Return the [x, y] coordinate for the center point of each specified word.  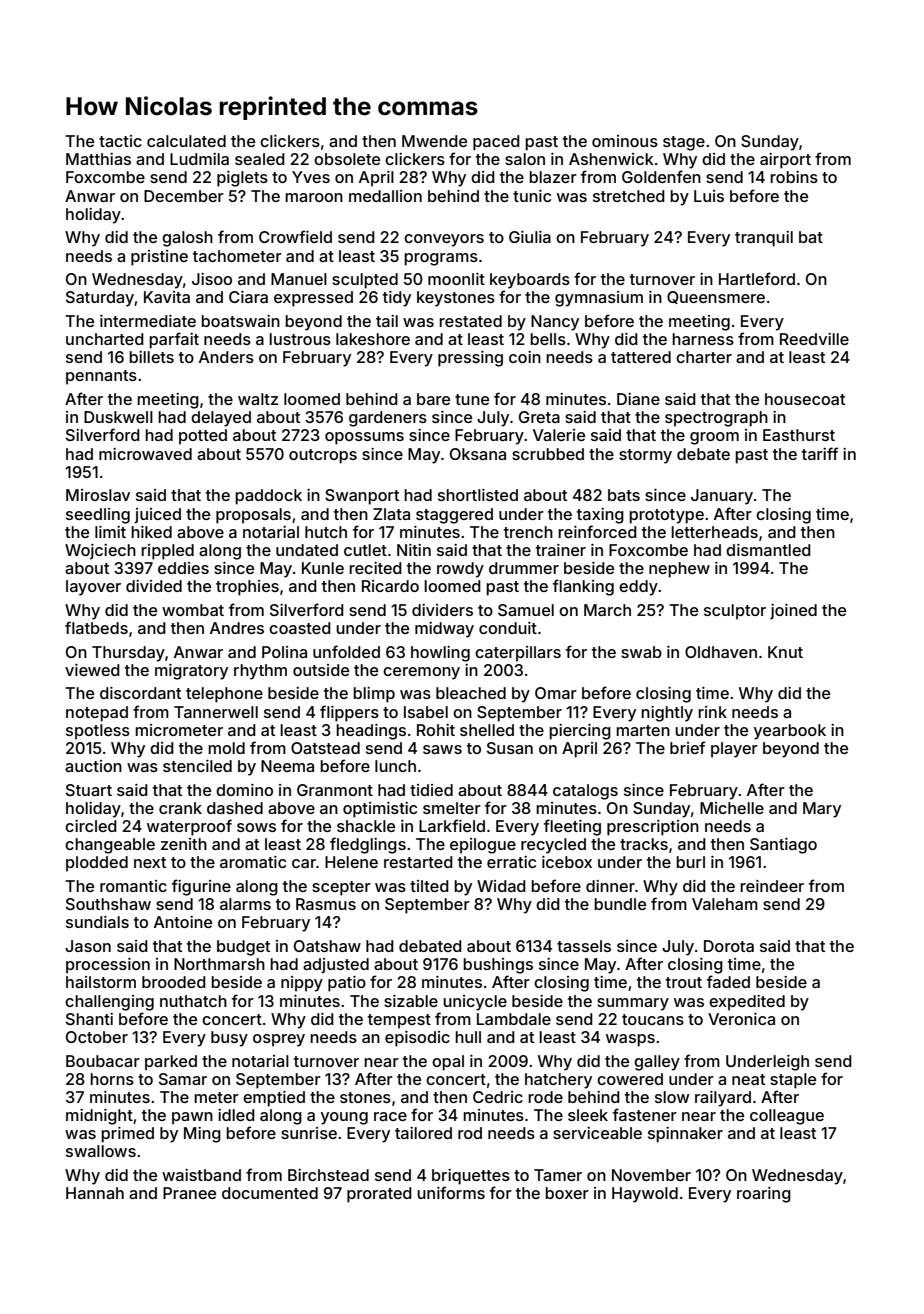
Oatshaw [327, 946]
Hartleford [757, 278]
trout [684, 982]
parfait [174, 340]
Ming [202, 1135]
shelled [487, 730]
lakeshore [373, 339]
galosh [187, 239]
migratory [191, 672]
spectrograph [716, 419]
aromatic [253, 862]
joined [793, 611]
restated [470, 321]
